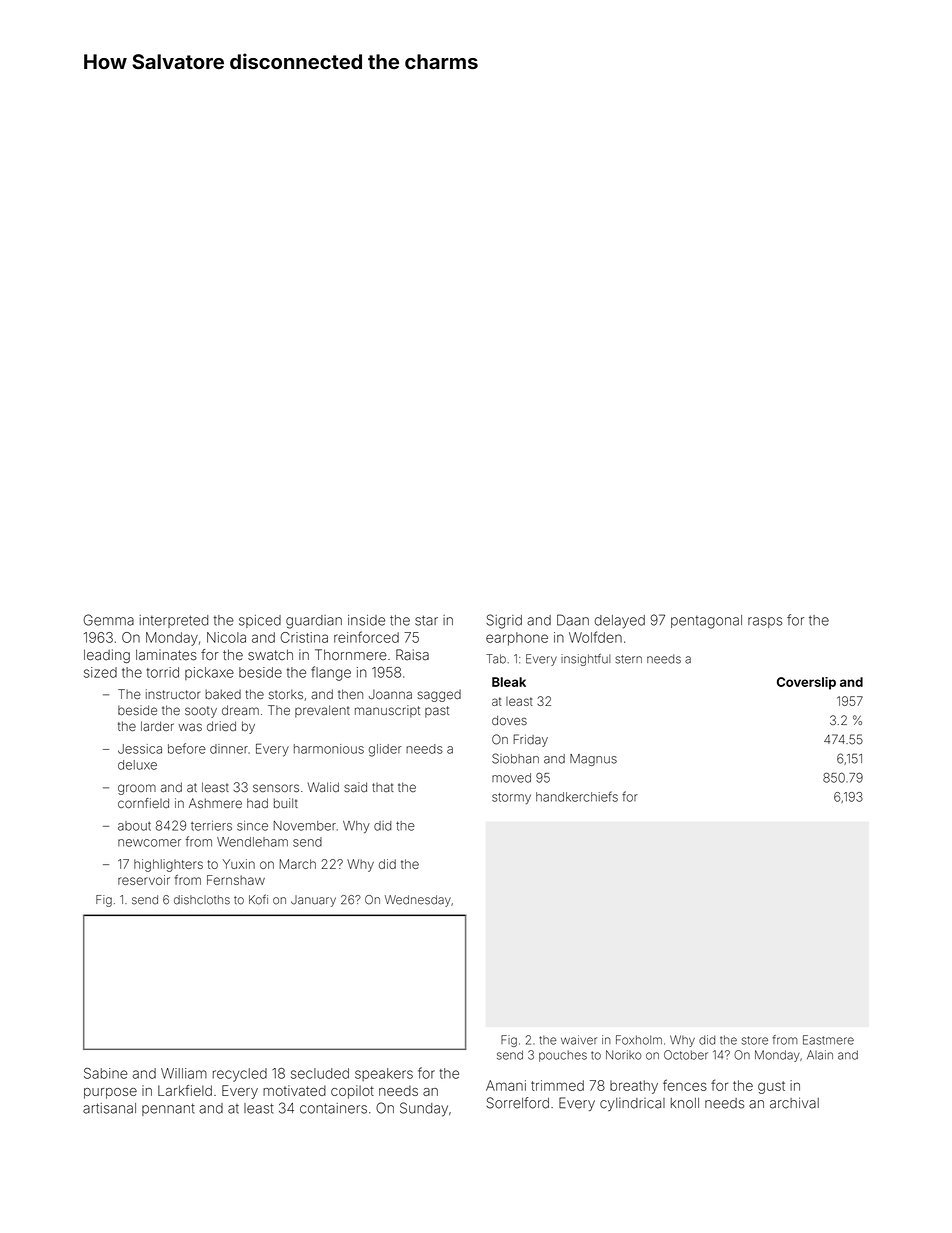 Image resolution: width=952 pixels, height=1233 pixels. What do you see at coordinates (149, 843) in the image?
I see `newcomer` at bounding box center [149, 843].
